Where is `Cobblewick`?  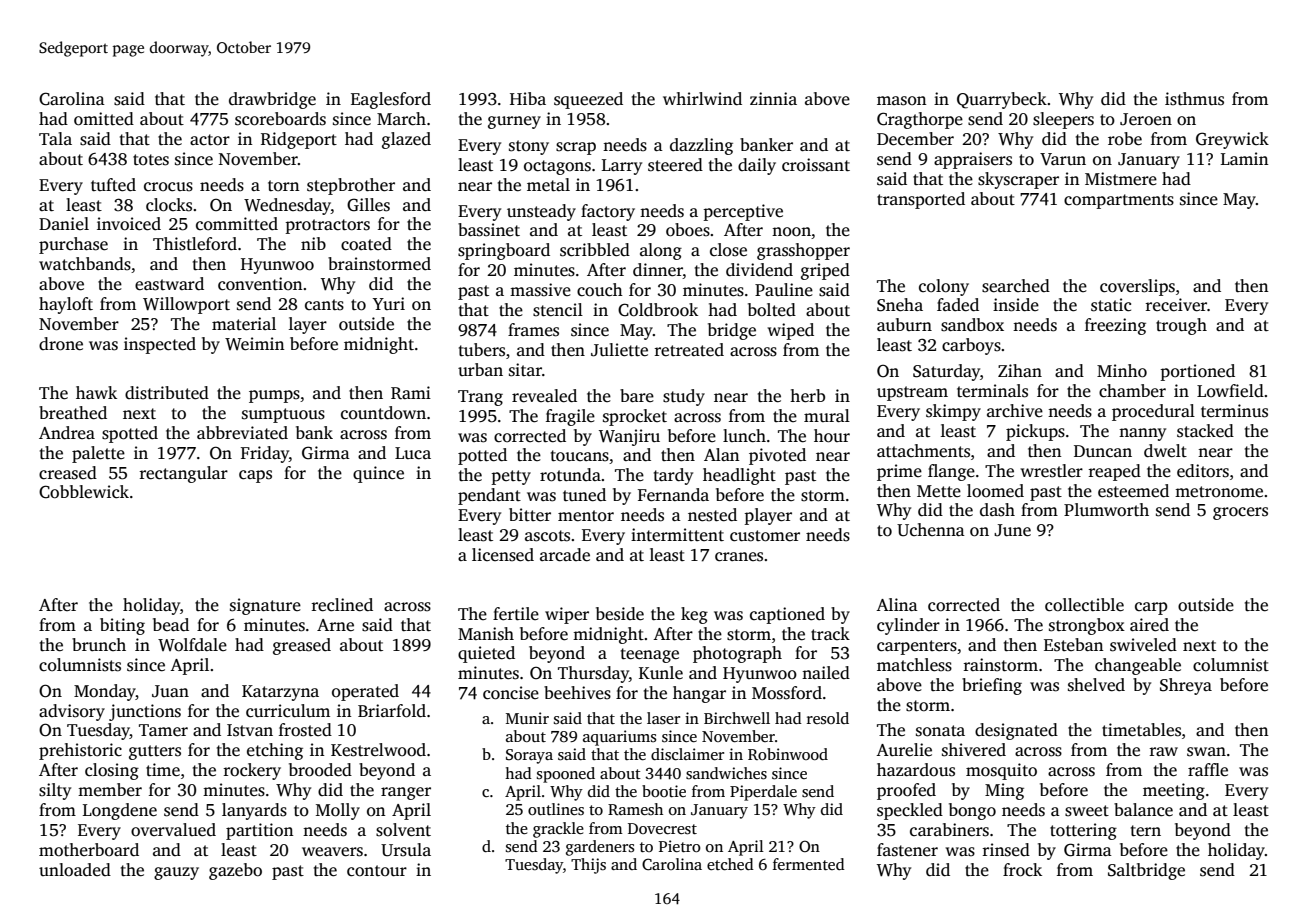
Cobblewick is located at coordinates (84, 492).
